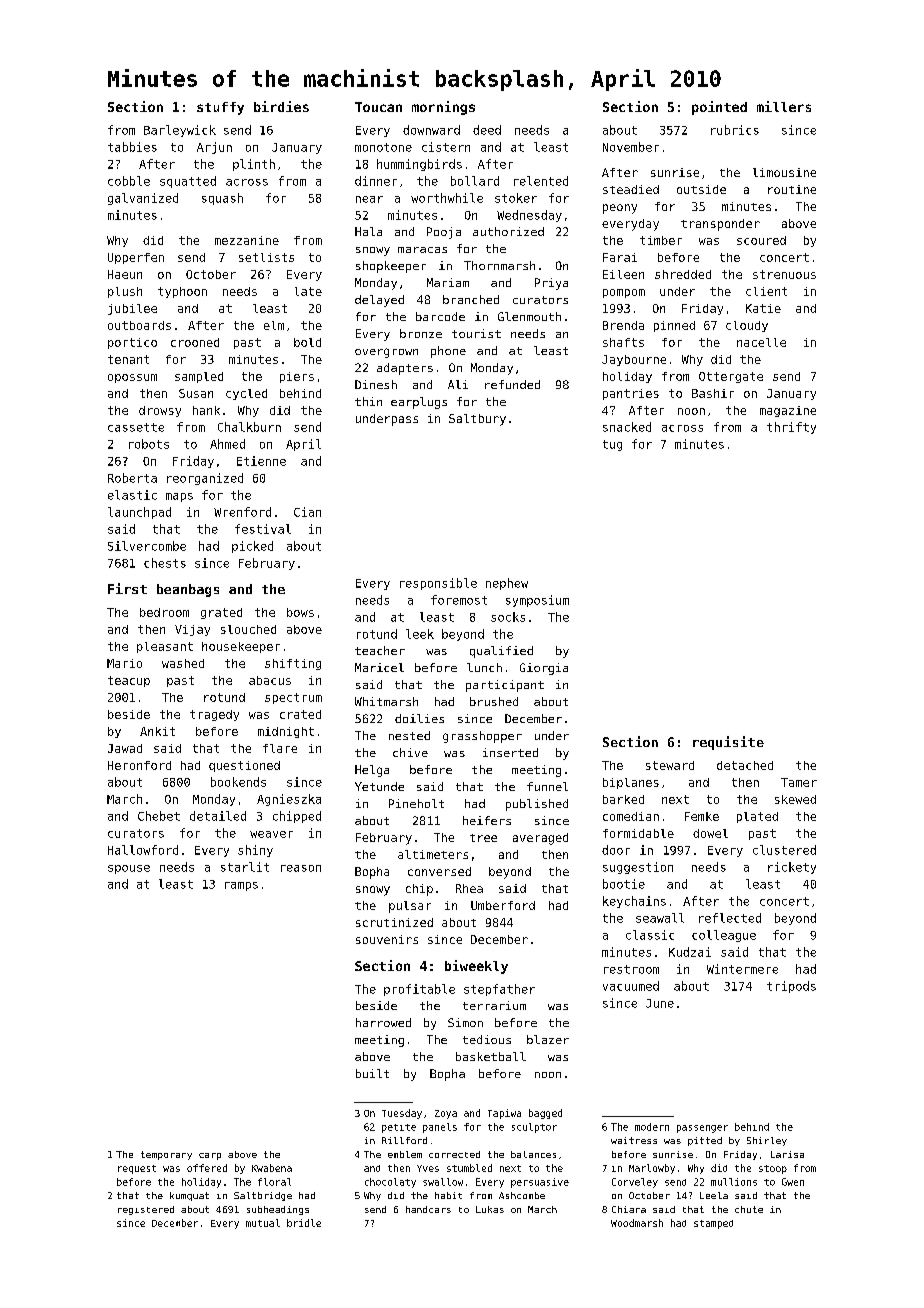  Describe the element at coordinates (459, 600) in the screenshot. I see `foremost` at that location.
